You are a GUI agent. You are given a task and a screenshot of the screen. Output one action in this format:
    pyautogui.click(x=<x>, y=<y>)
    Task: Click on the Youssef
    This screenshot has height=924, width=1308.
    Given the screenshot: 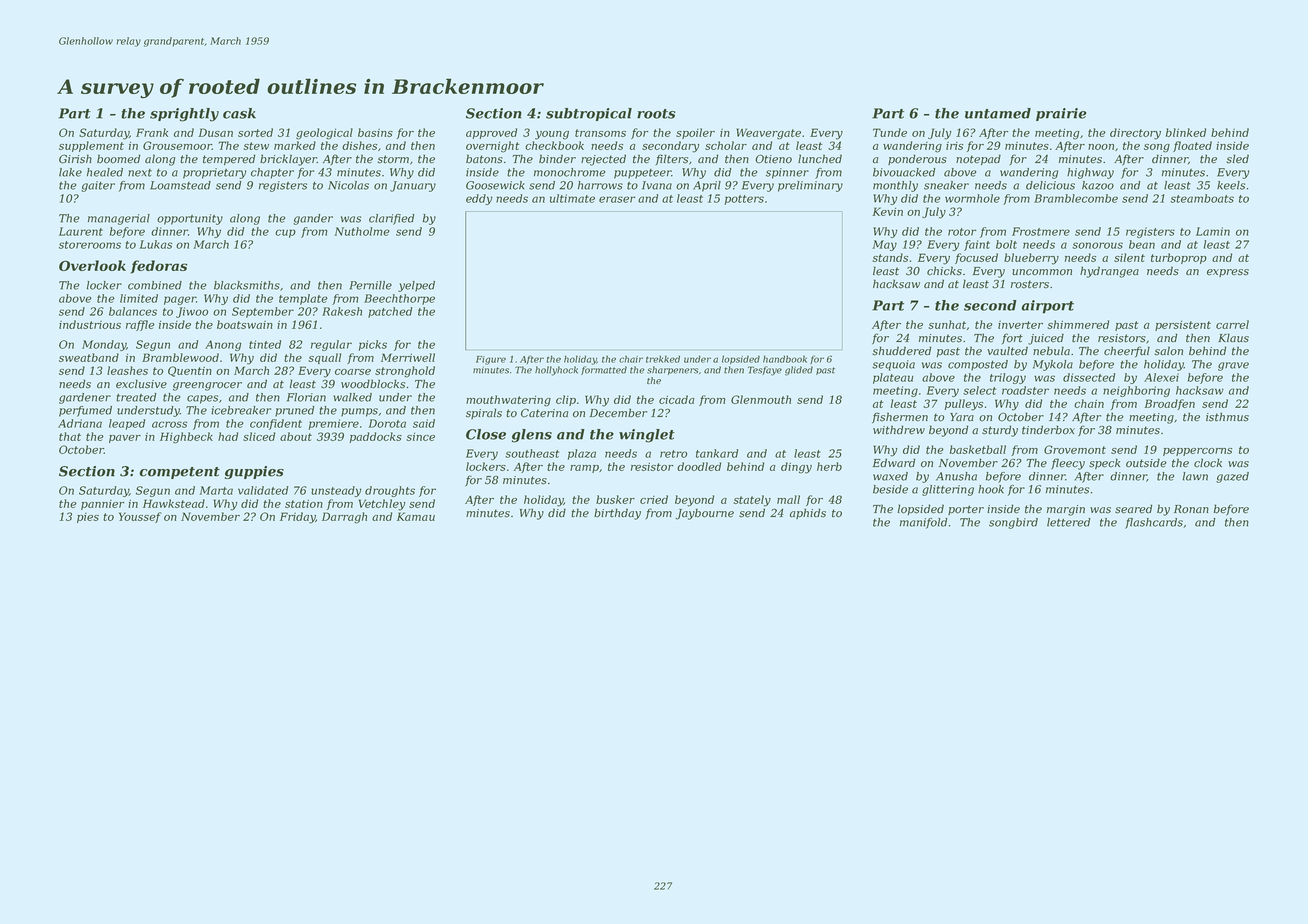 What is the action you would take?
    pyautogui.click(x=140, y=517)
